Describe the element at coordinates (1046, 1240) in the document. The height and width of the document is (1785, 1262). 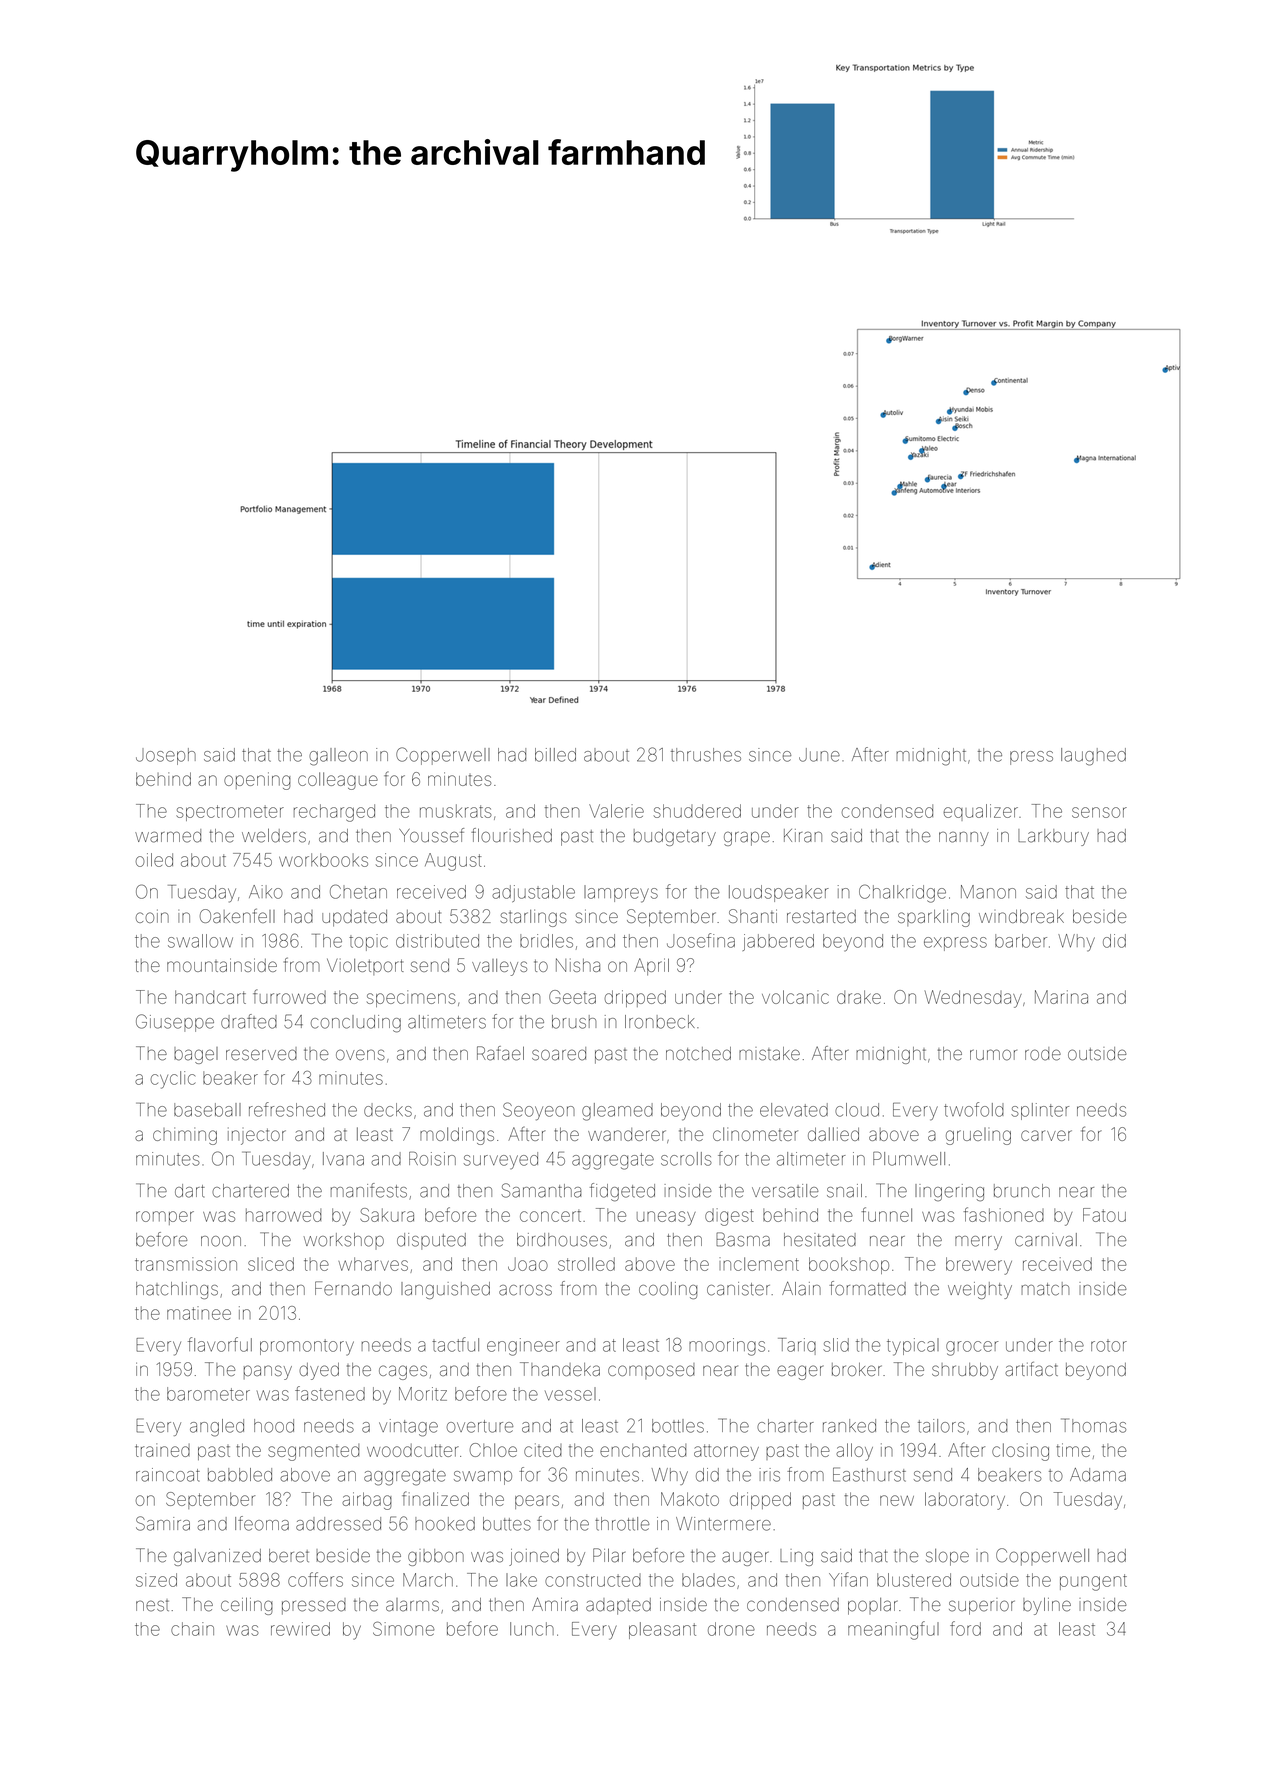
I see `carnival` at that location.
